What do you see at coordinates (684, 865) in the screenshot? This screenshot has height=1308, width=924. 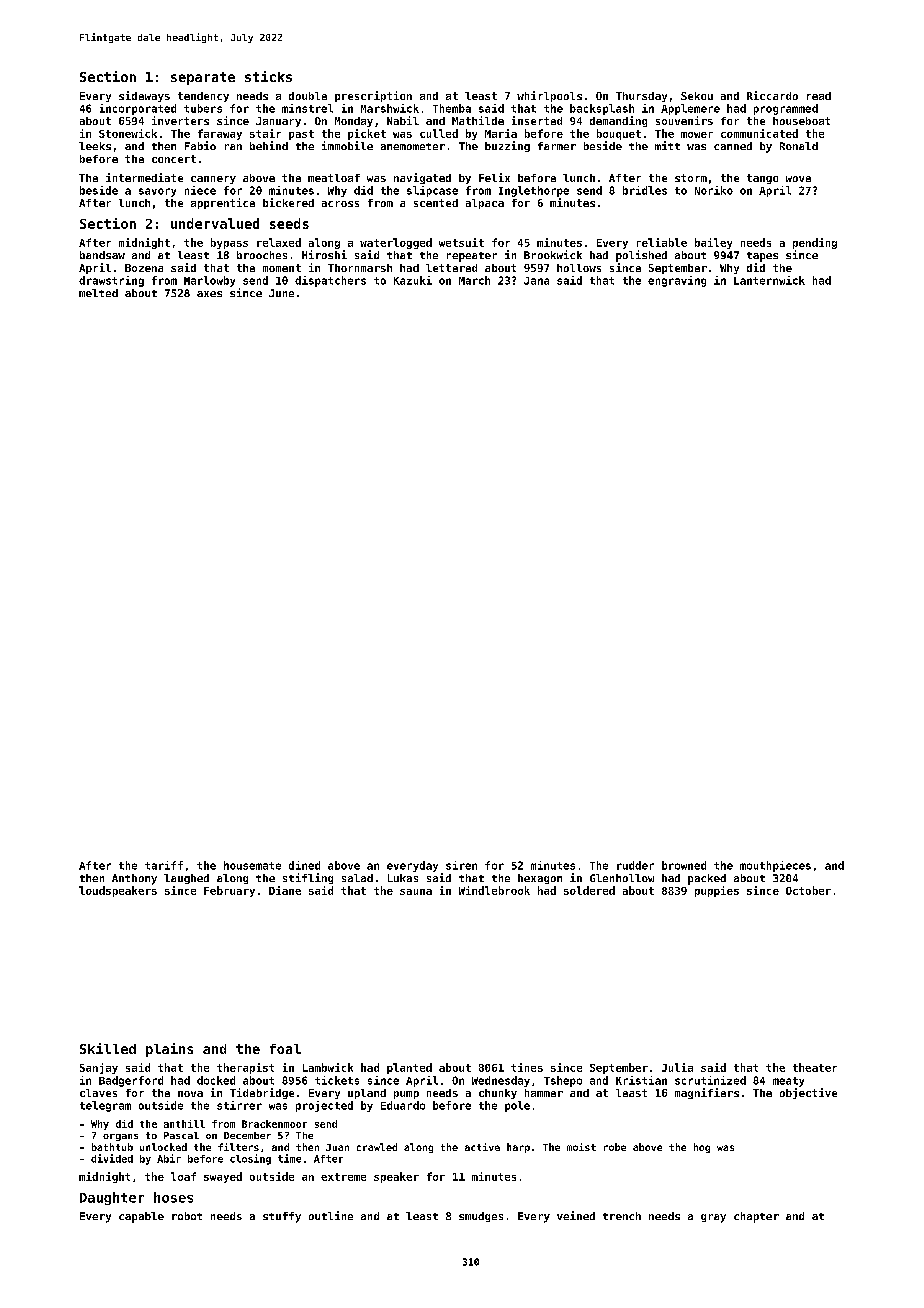 I see `browned` at bounding box center [684, 865].
